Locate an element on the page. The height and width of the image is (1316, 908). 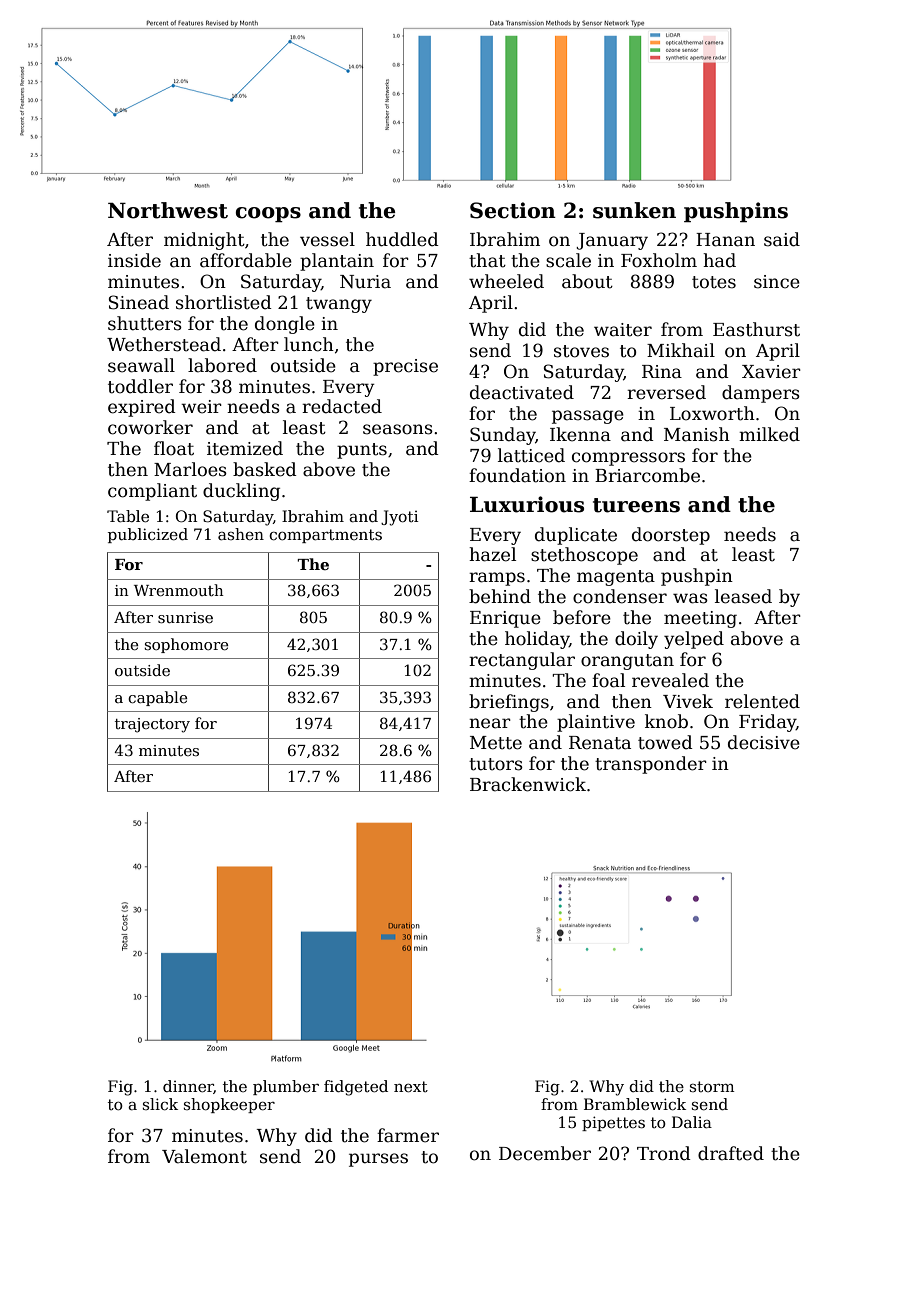
Nuria is located at coordinates (365, 282).
